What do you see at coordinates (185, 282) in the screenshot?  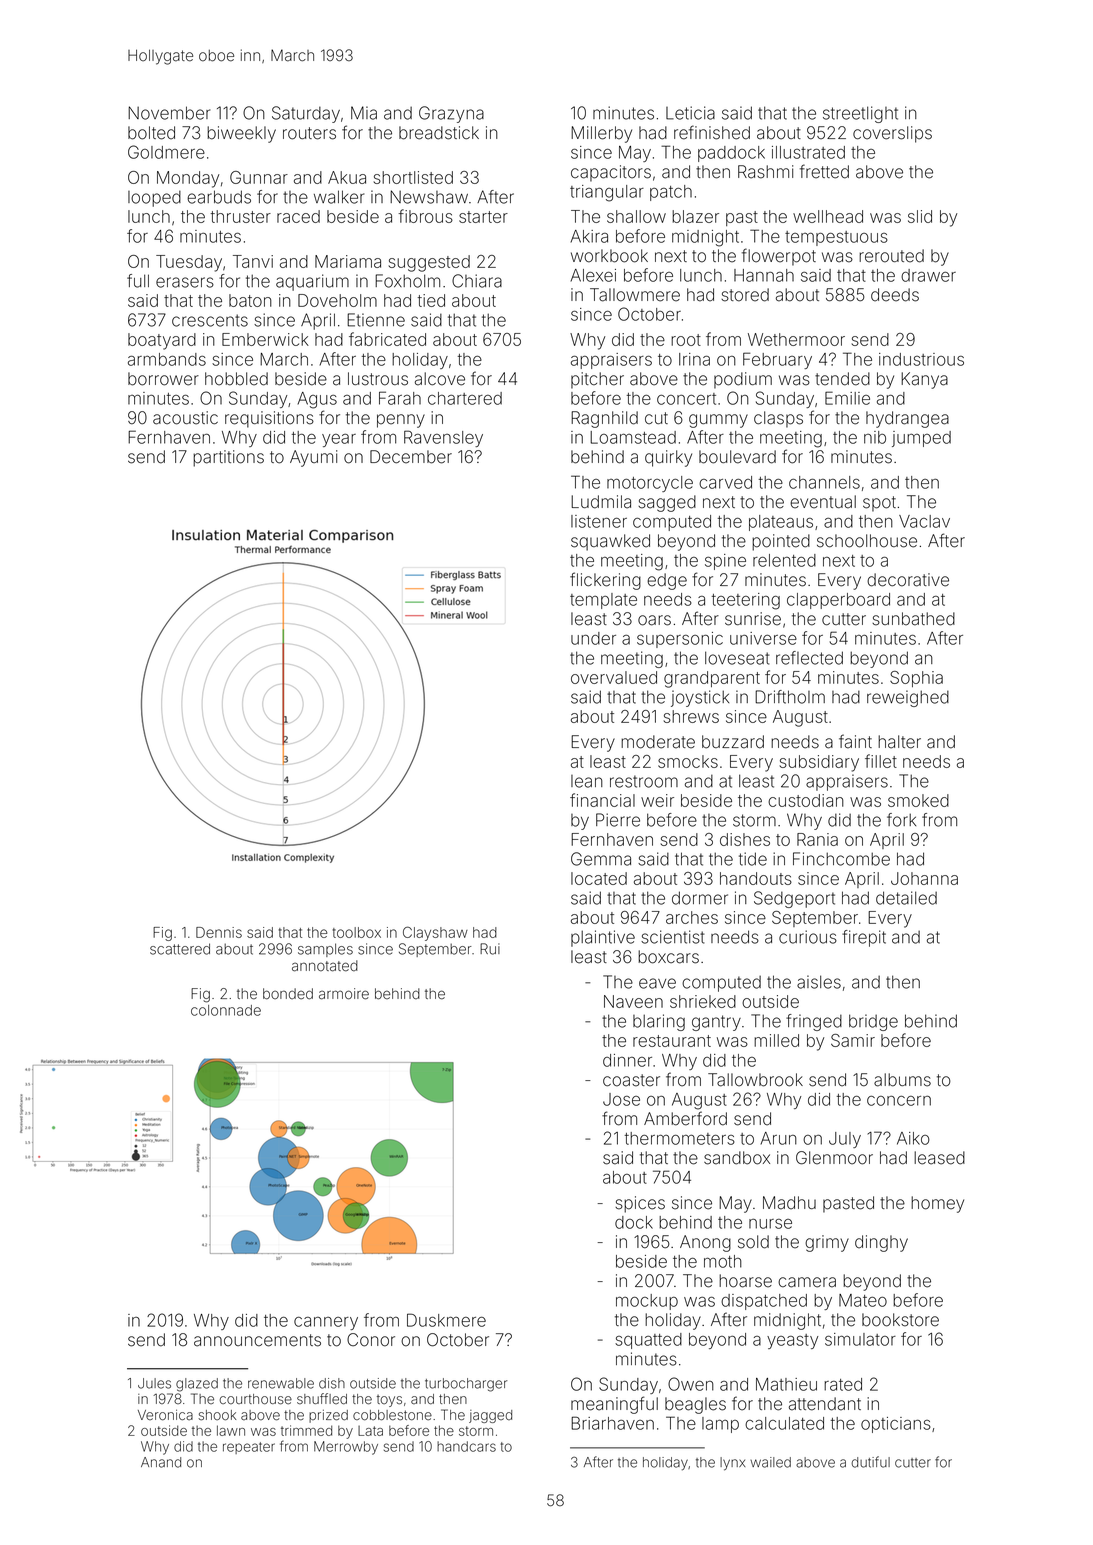 I see `erasers` at bounding box center [185, 282].
